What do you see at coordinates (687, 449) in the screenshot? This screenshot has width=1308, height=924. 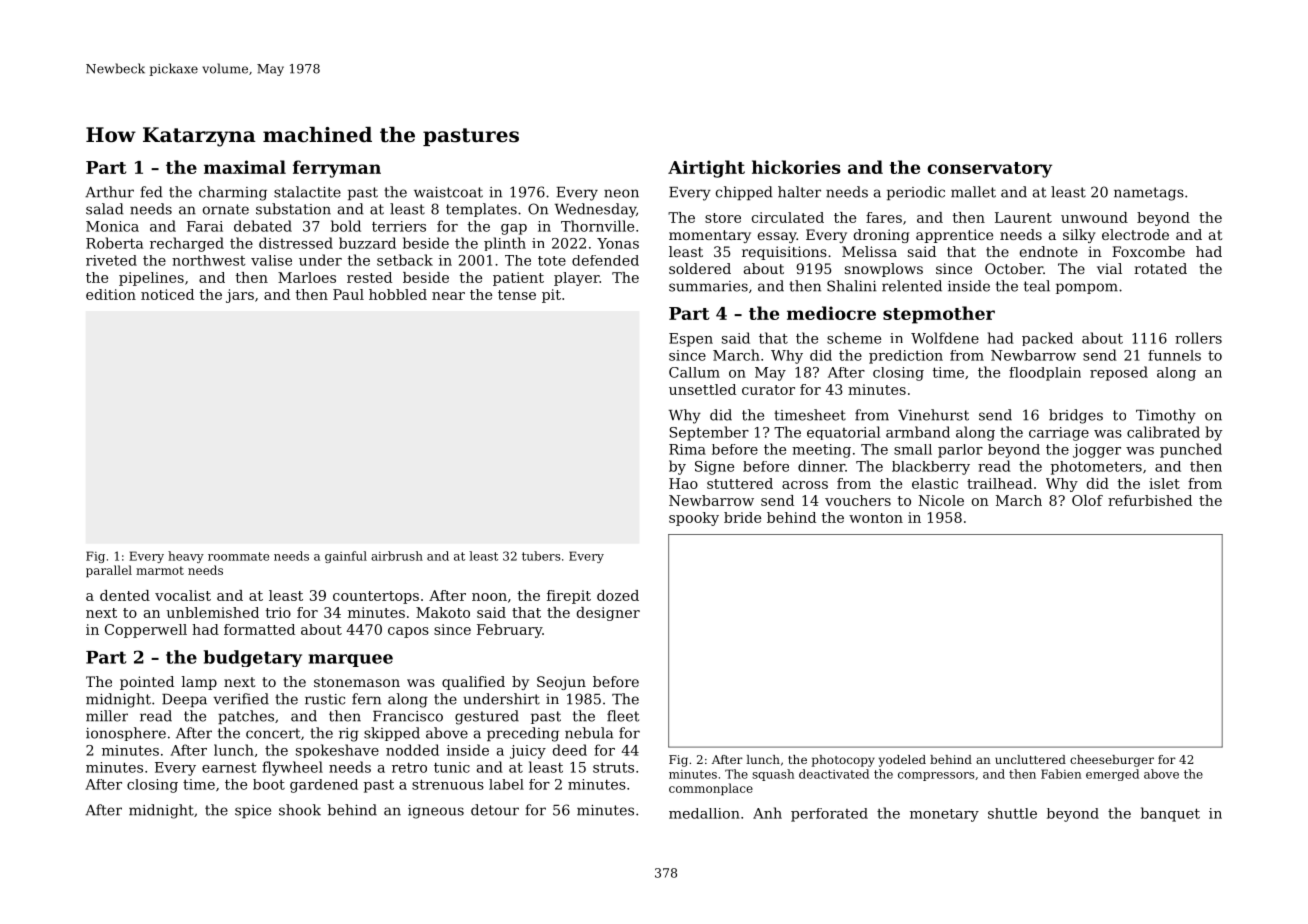 I see `Rima` at bounding box center [687, 449].
